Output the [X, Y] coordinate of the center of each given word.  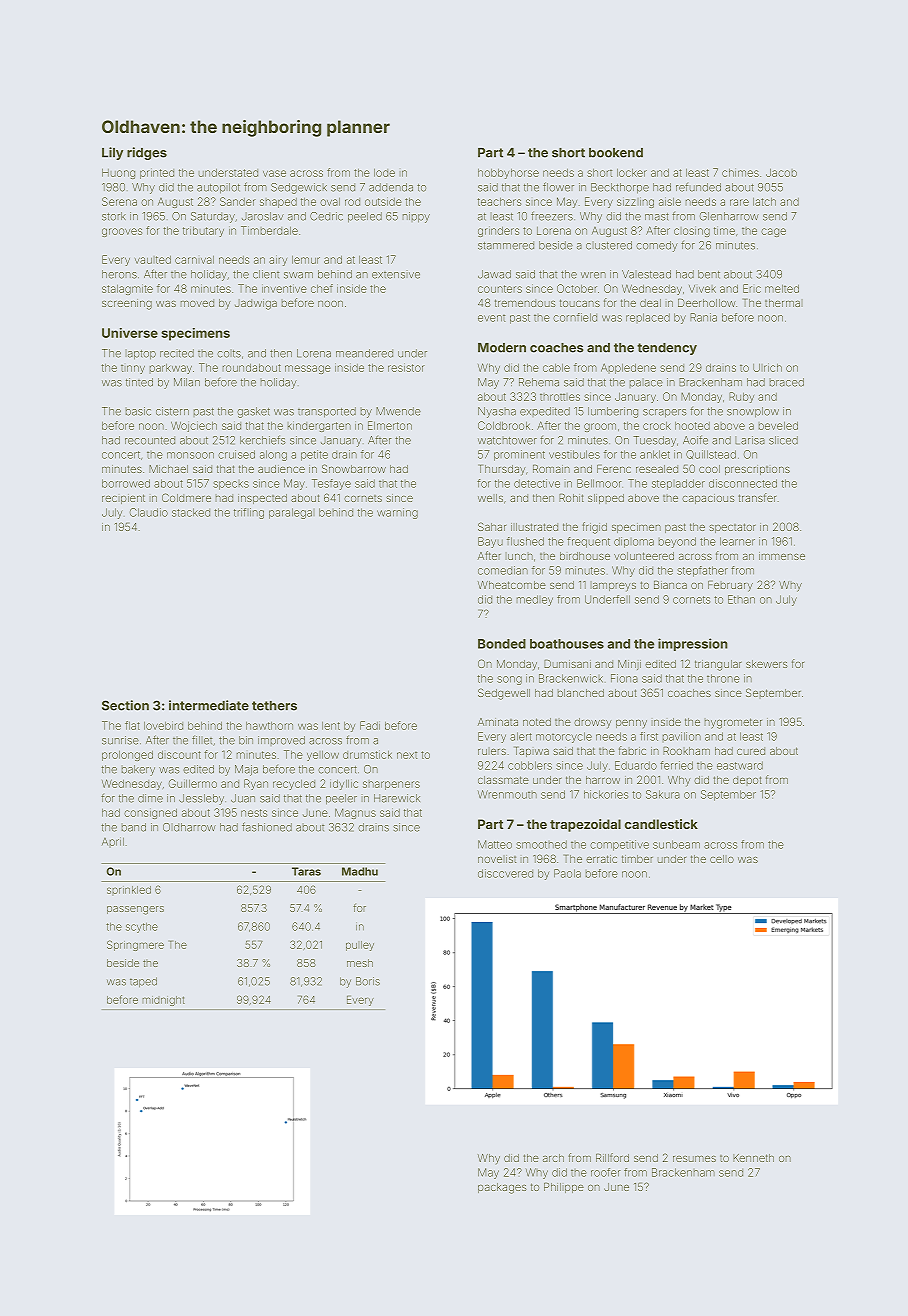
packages [502, 1188]
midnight [163, 1001]
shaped [278, 203]
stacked [191, 512]
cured [751, 751]
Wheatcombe [512, 585]
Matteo [495, 844]
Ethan [741, 599]
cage [773, 232]
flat [132, 725]
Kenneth [753, 1158]
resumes [694, 1159]
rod [352, 202]
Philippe [564, 1188]
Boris [368, 981]
